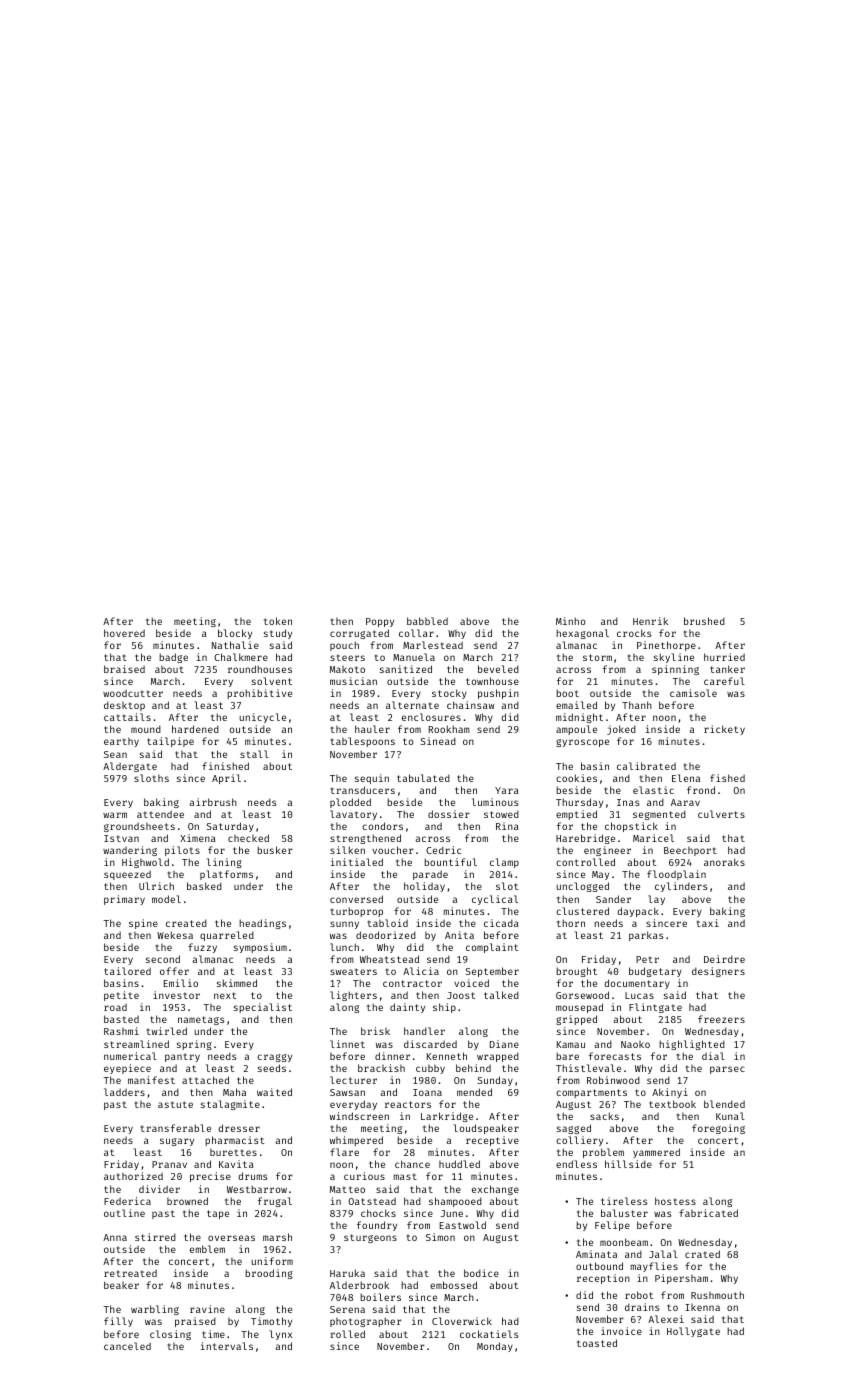  Describe the element at coordinates (372, 729) in the image. I see `hauler` at that location.
